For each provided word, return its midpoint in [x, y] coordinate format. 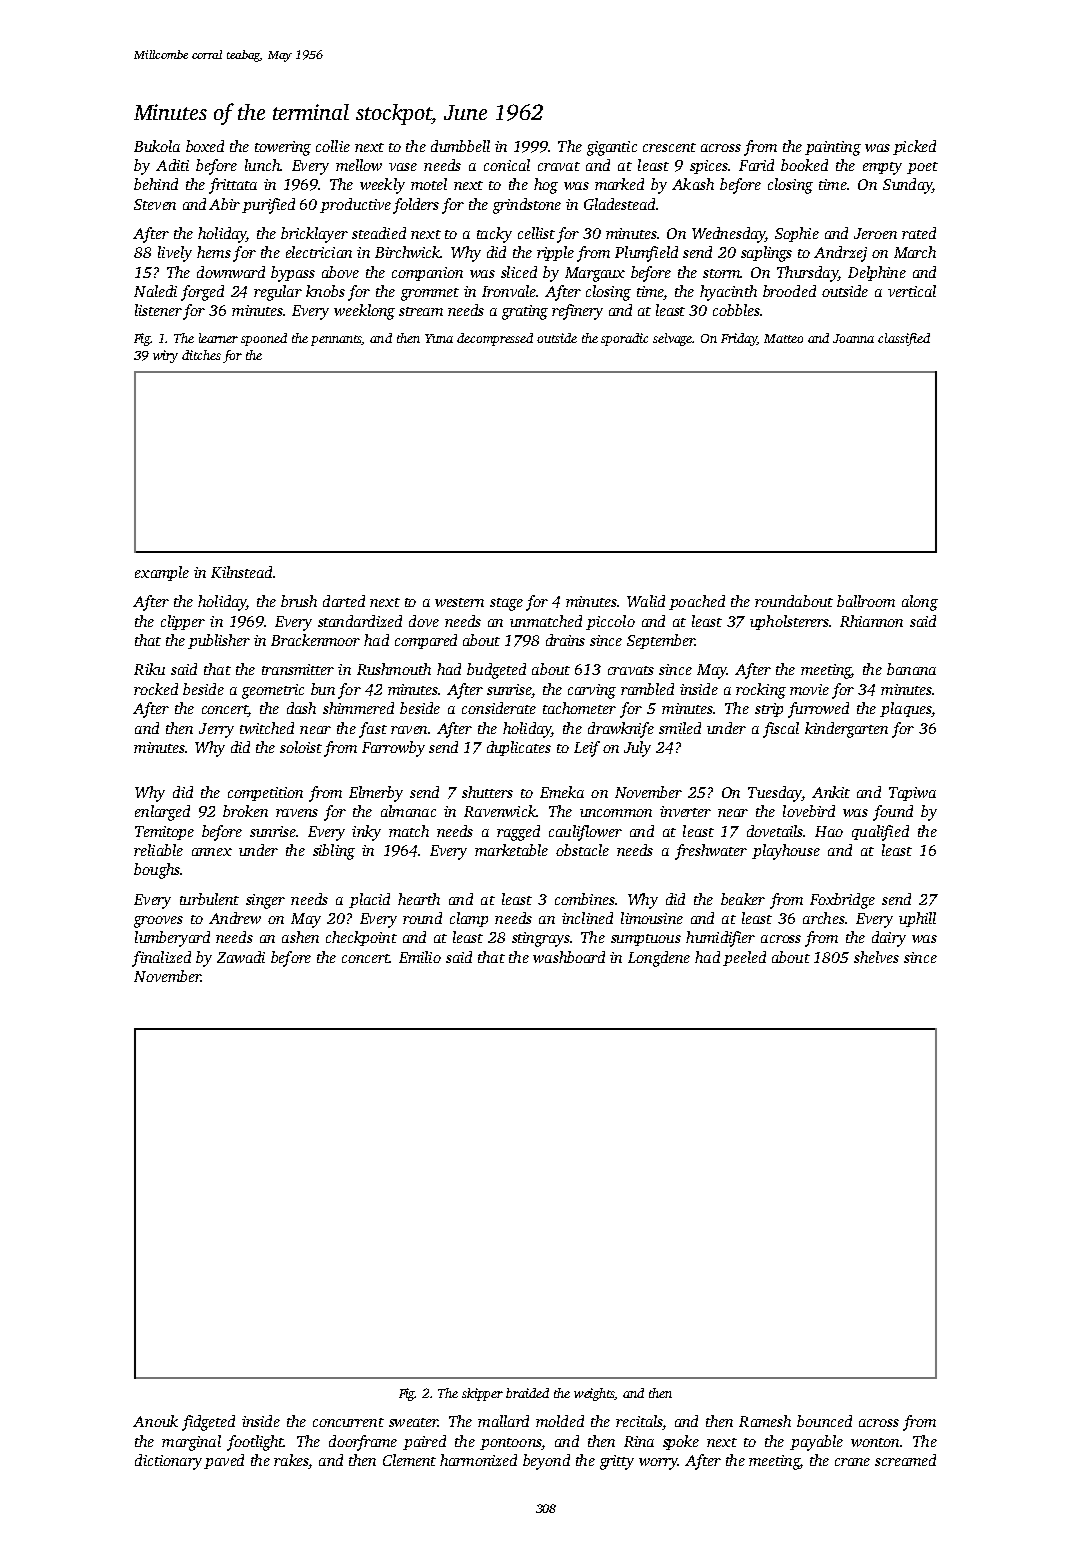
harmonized [478, 1460]
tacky [494, 235]
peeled [744, 958]
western [459, 602]
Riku [149, 669]
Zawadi [241, 957]
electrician [319, 252]
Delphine [877, 273]
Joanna [853, 338]
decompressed [495, 339]
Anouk [155, 1421]
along [920, 603]
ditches [201, 355]
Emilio [420, 957]
